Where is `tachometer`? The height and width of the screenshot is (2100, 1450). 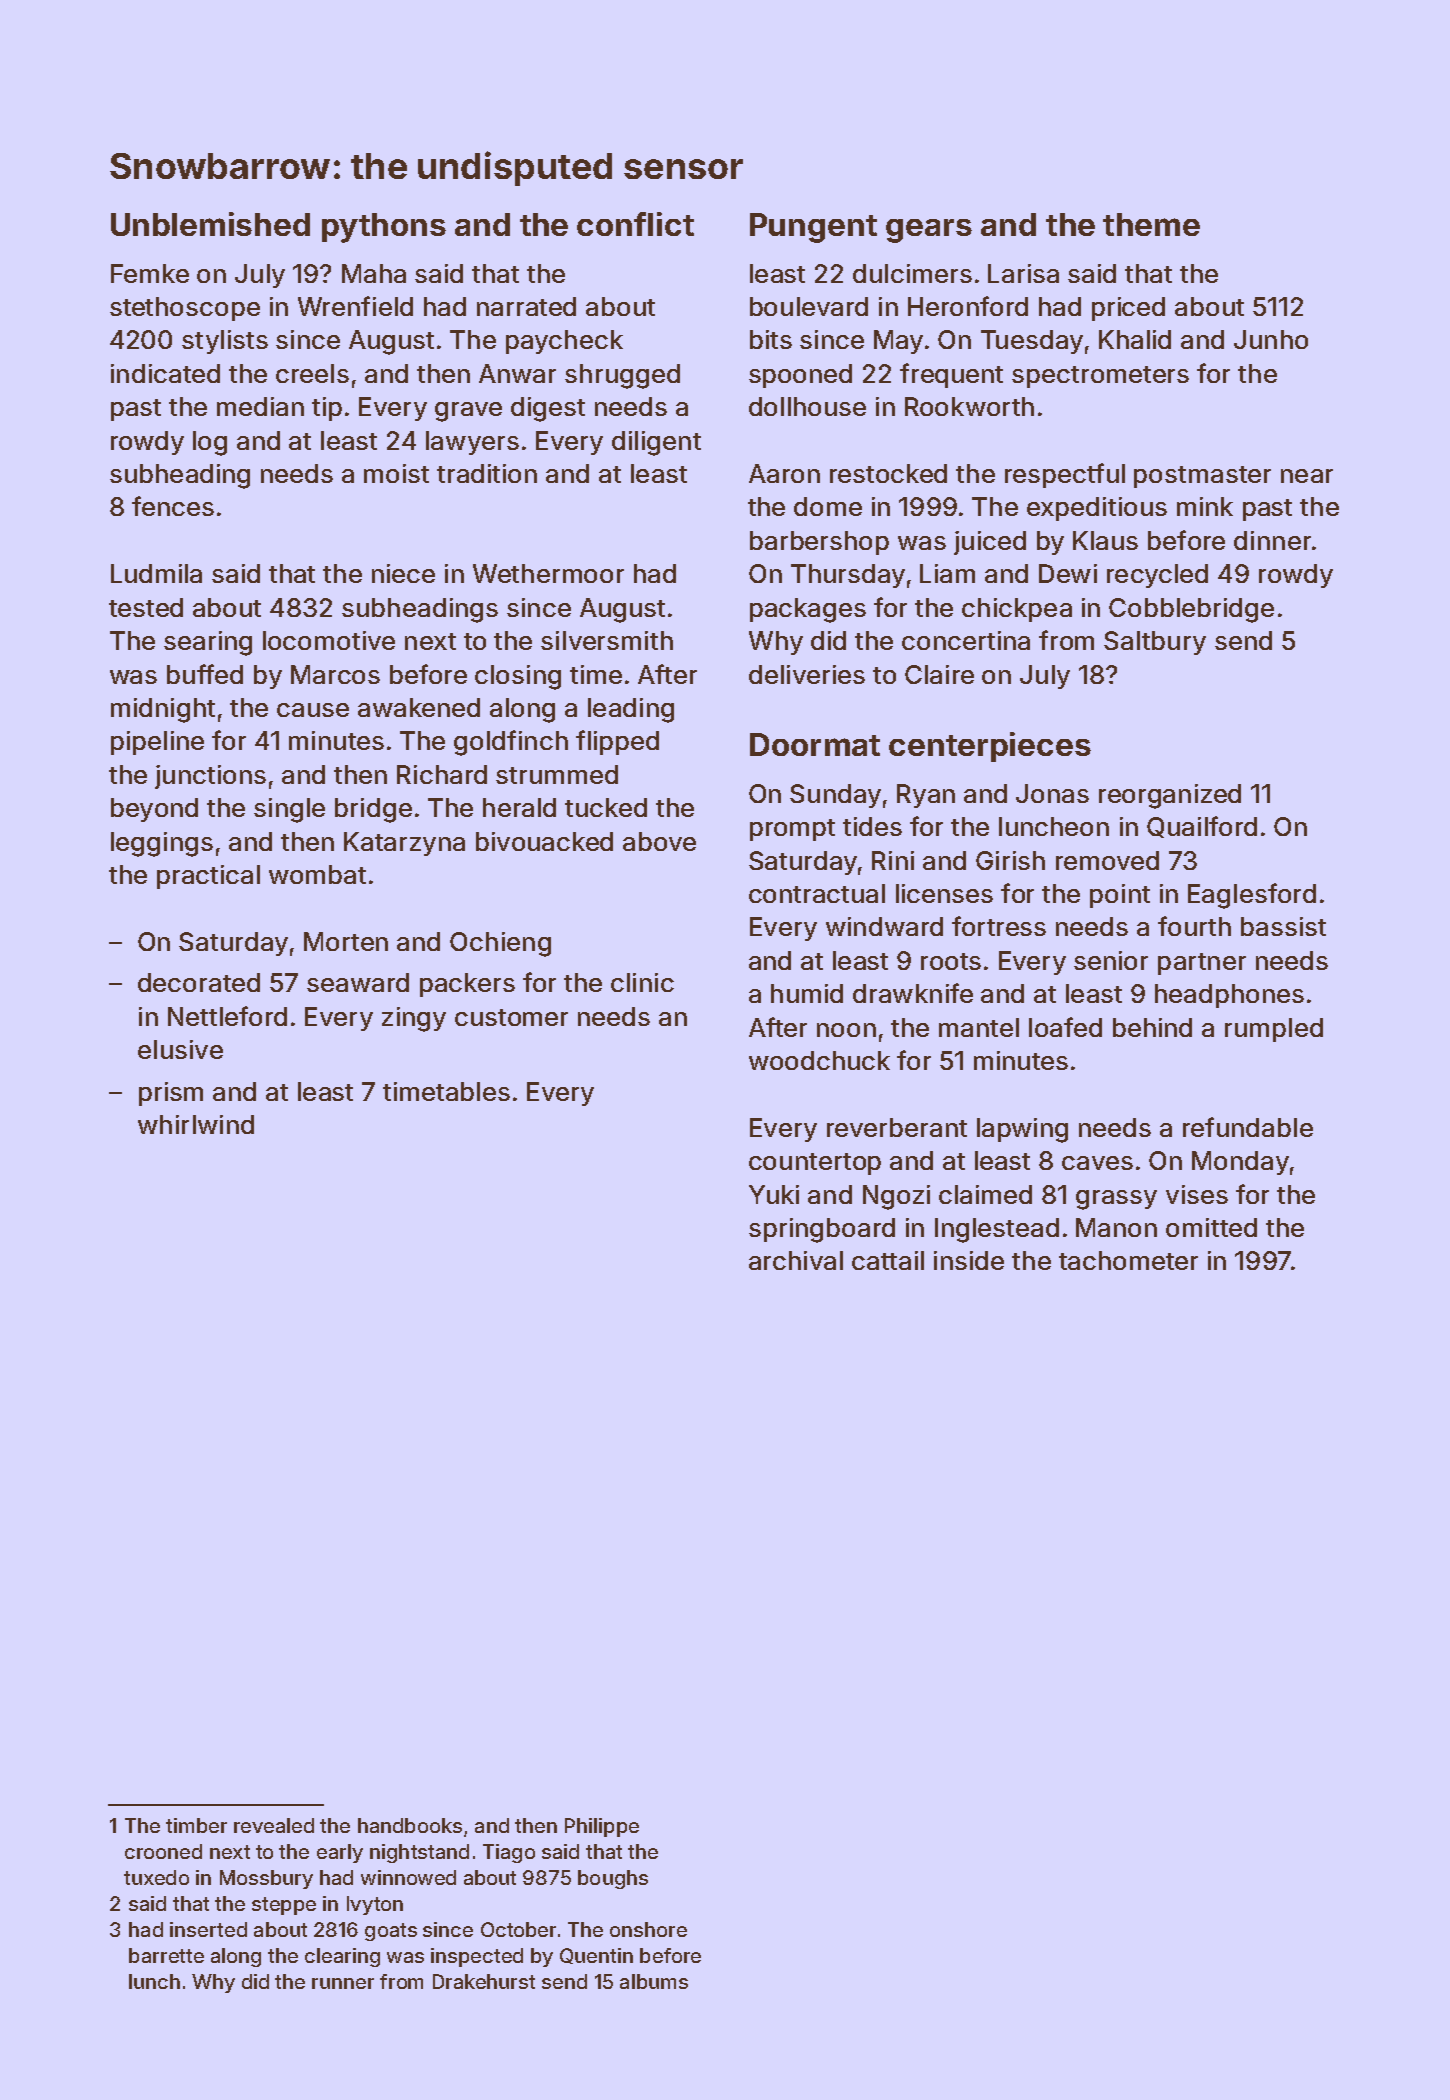 tachometer is located at coordinates (1128, 1260).
